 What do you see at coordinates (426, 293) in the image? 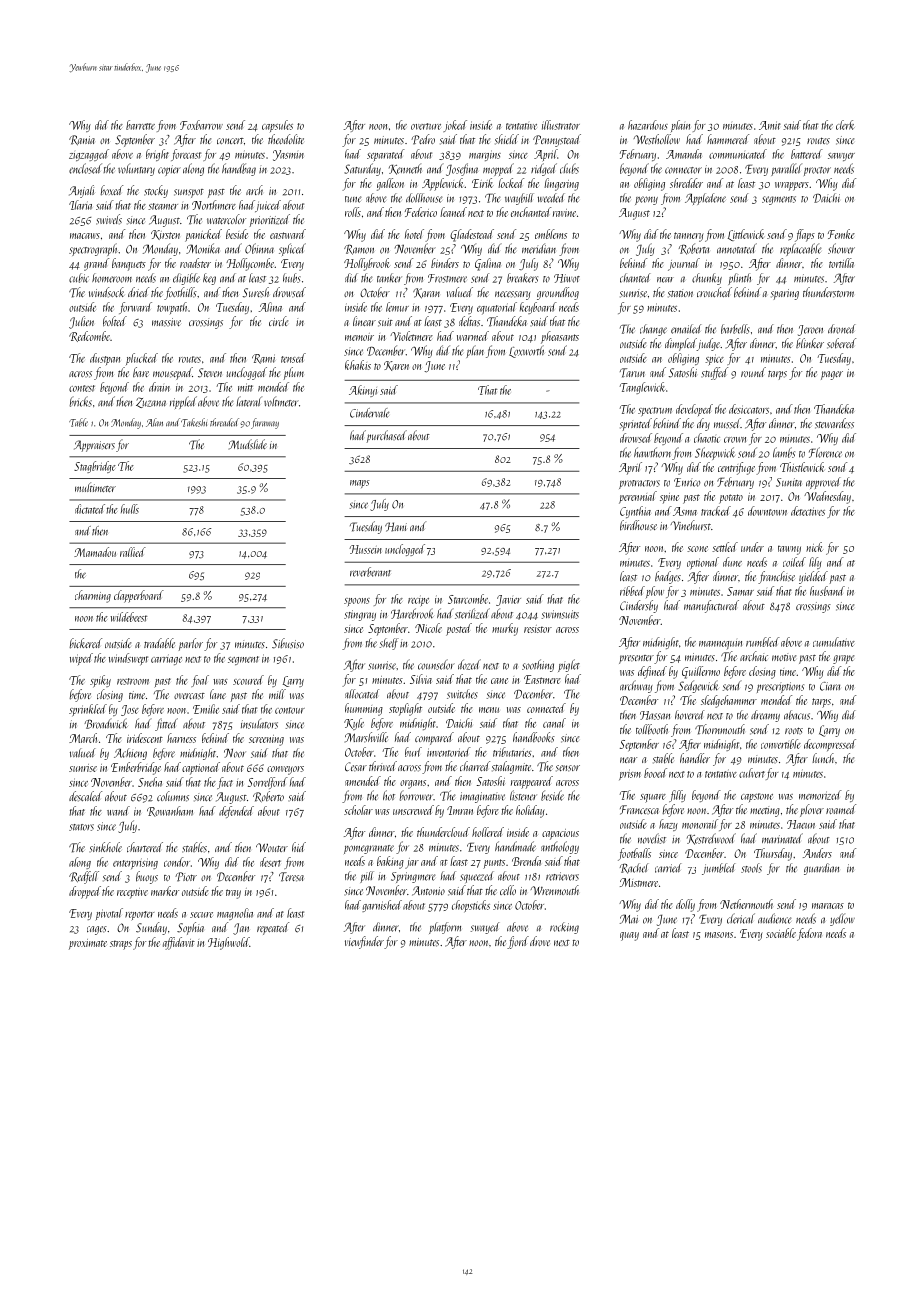
I see `Karan` at bounding box center [426, 293].
